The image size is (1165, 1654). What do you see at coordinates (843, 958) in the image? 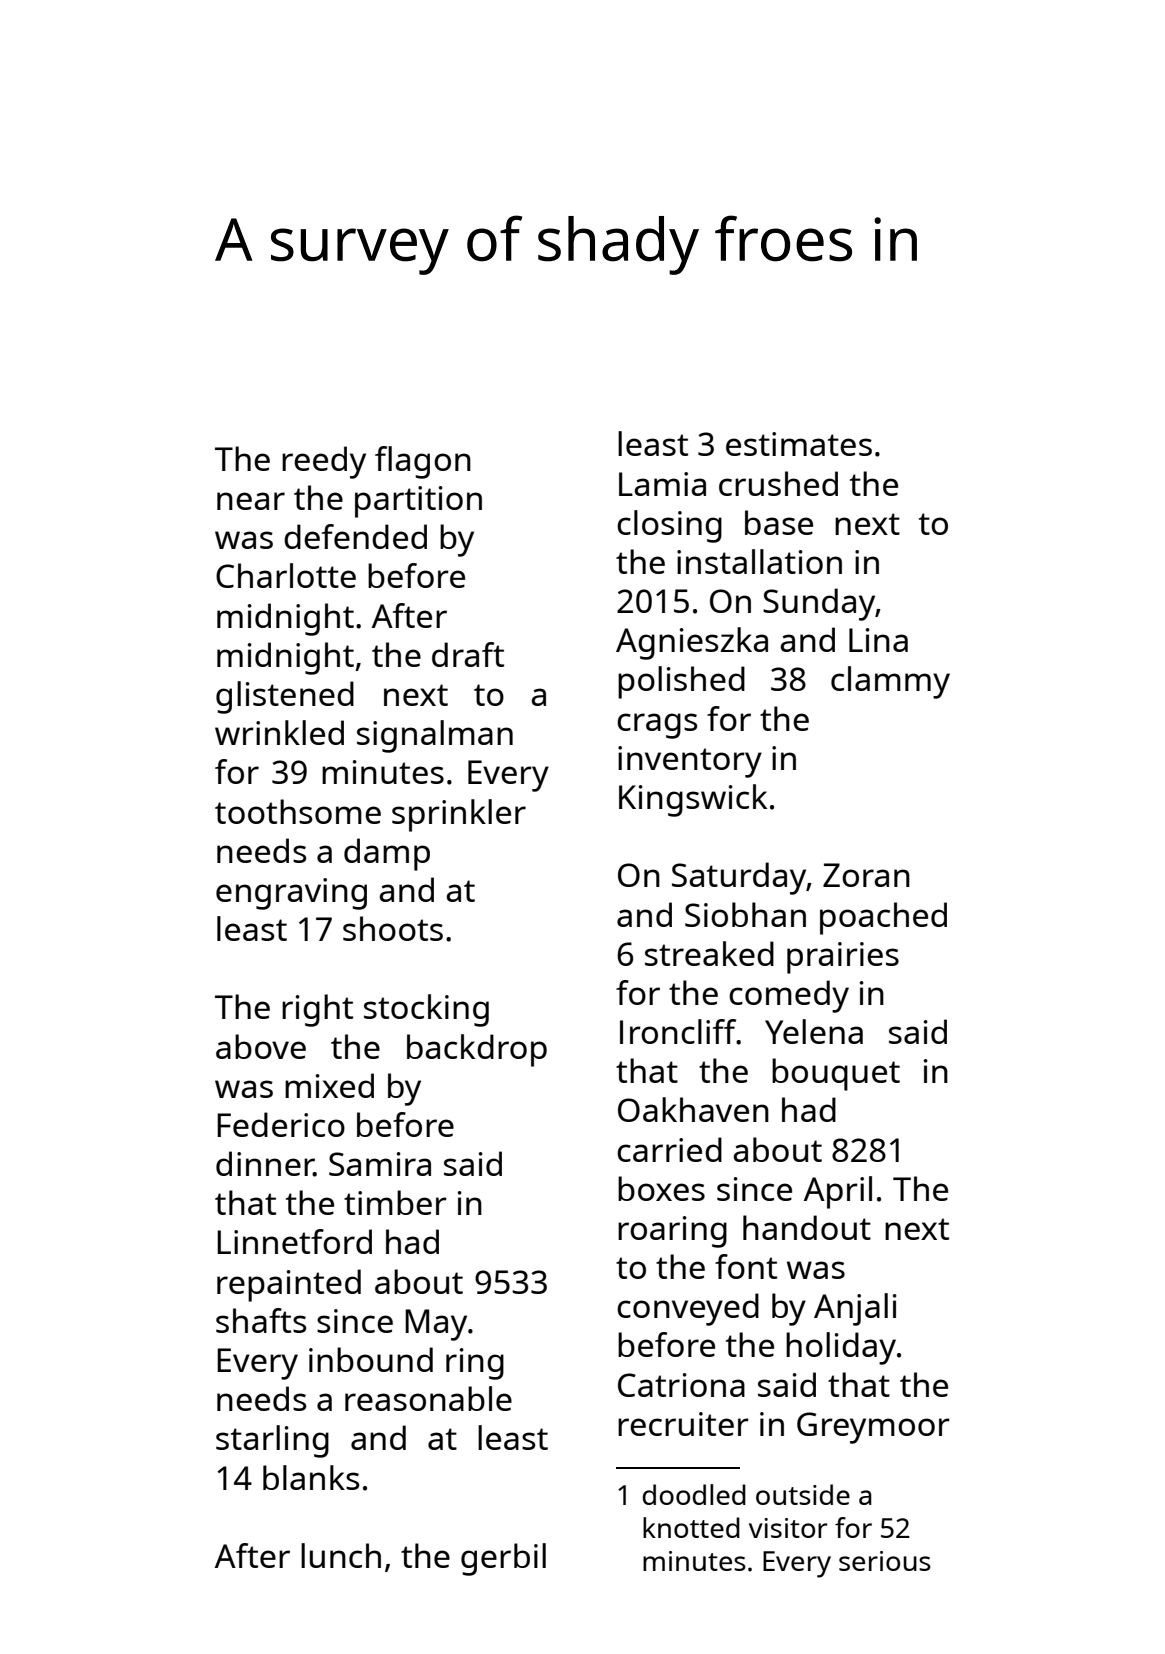
I see `prairies` at bounding box center [843, 958].
